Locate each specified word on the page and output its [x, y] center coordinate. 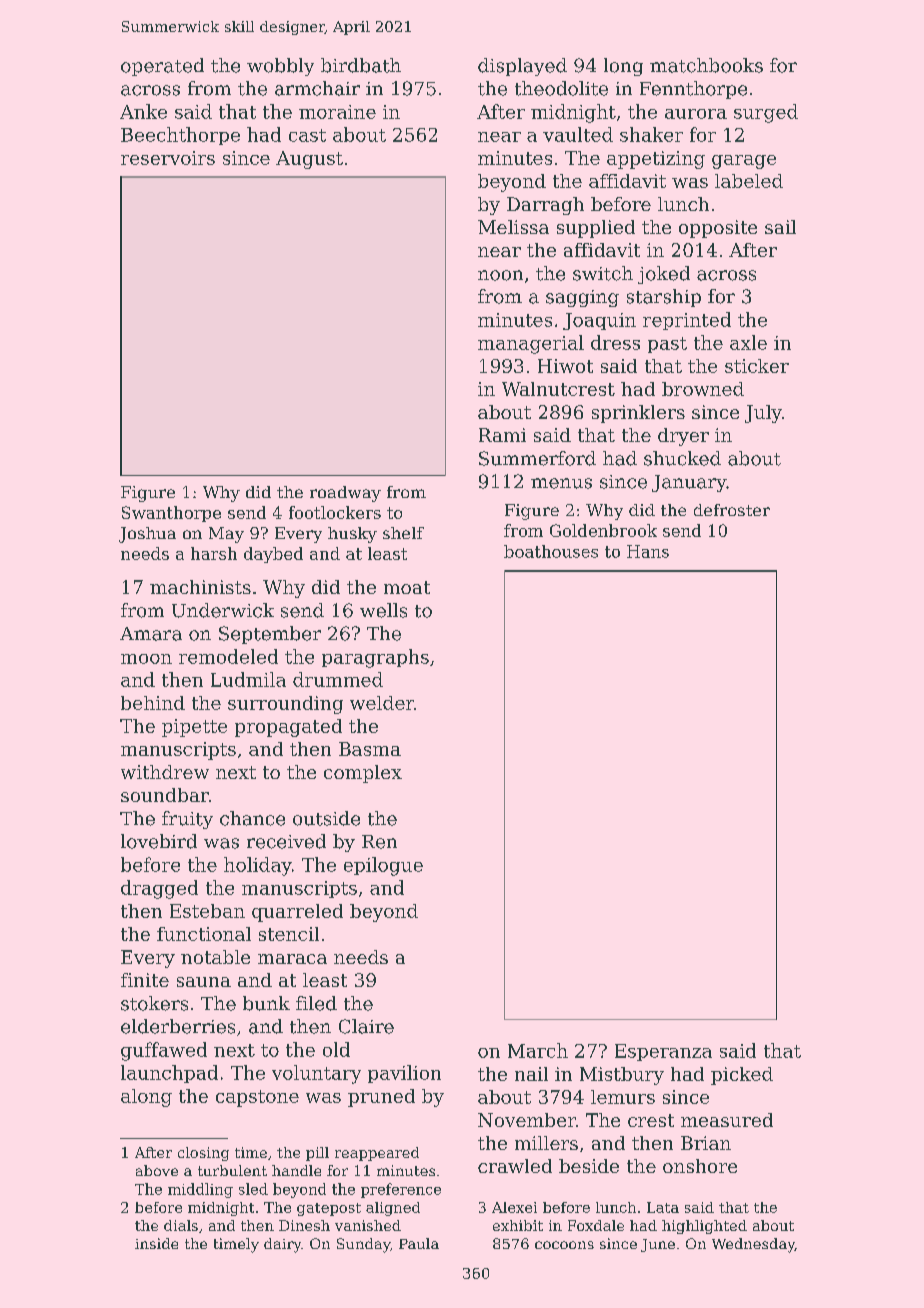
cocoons [564, 1245]
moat [407, 587]
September [270, 635]
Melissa [513, 227]
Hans [648, 551]
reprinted [687, 321]
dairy [283, 1245]
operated [162, 67]
